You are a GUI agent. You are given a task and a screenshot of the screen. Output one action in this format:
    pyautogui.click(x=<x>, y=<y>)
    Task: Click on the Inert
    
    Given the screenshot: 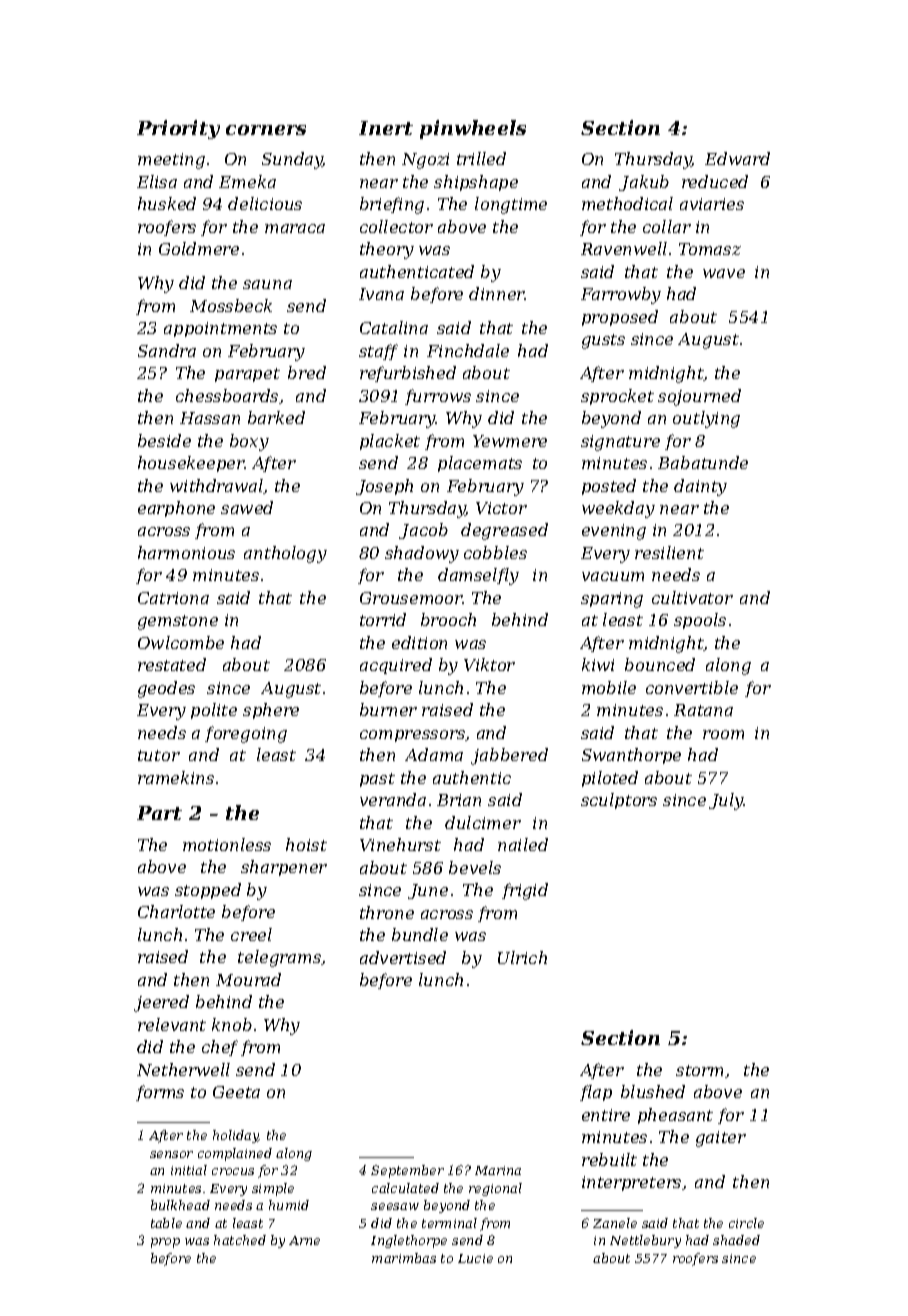 What is the action you would take?
    pyautogui.click(x=386, y=128)
